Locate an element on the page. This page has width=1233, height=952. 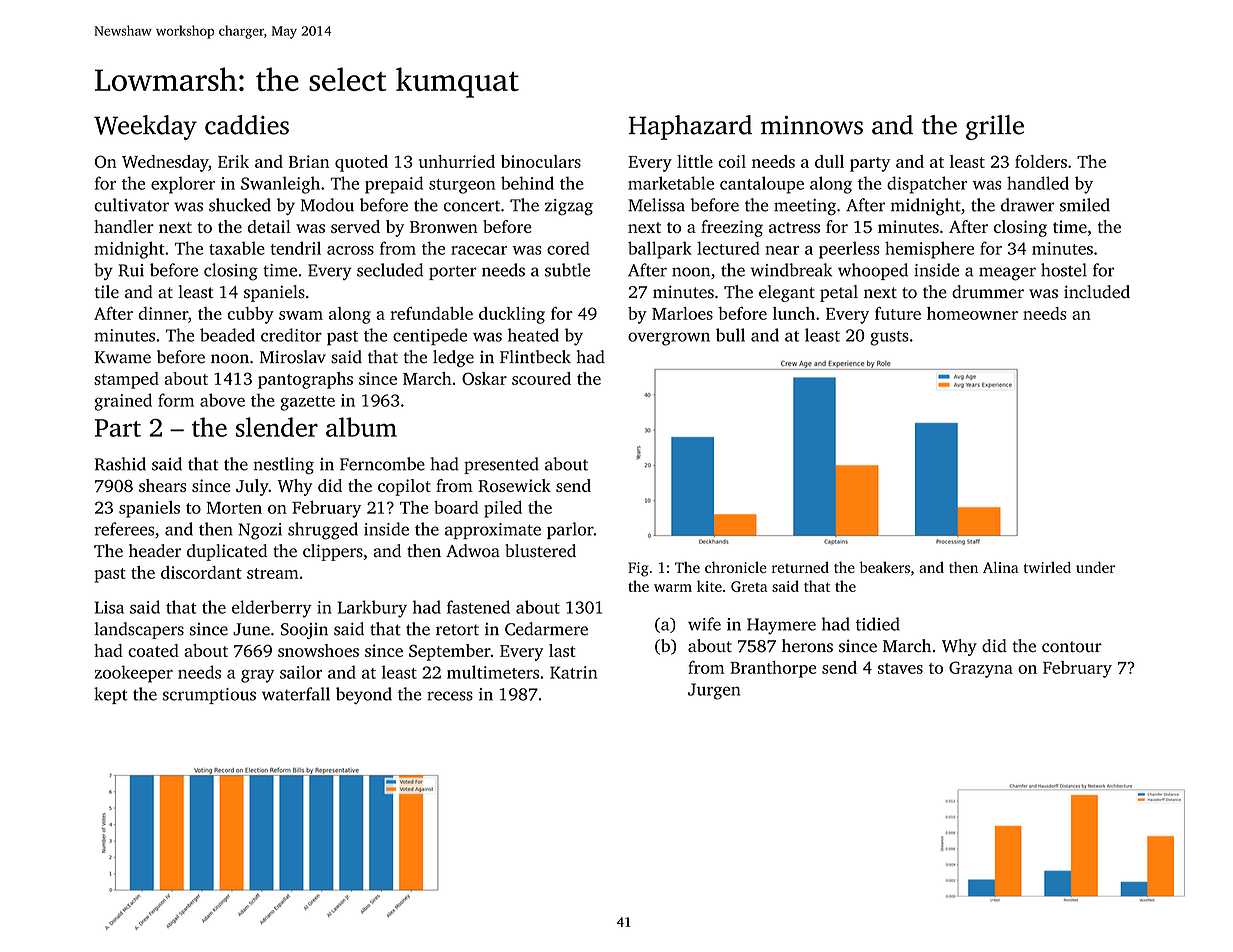
Haphazard is located at coordinates (690, 127).
